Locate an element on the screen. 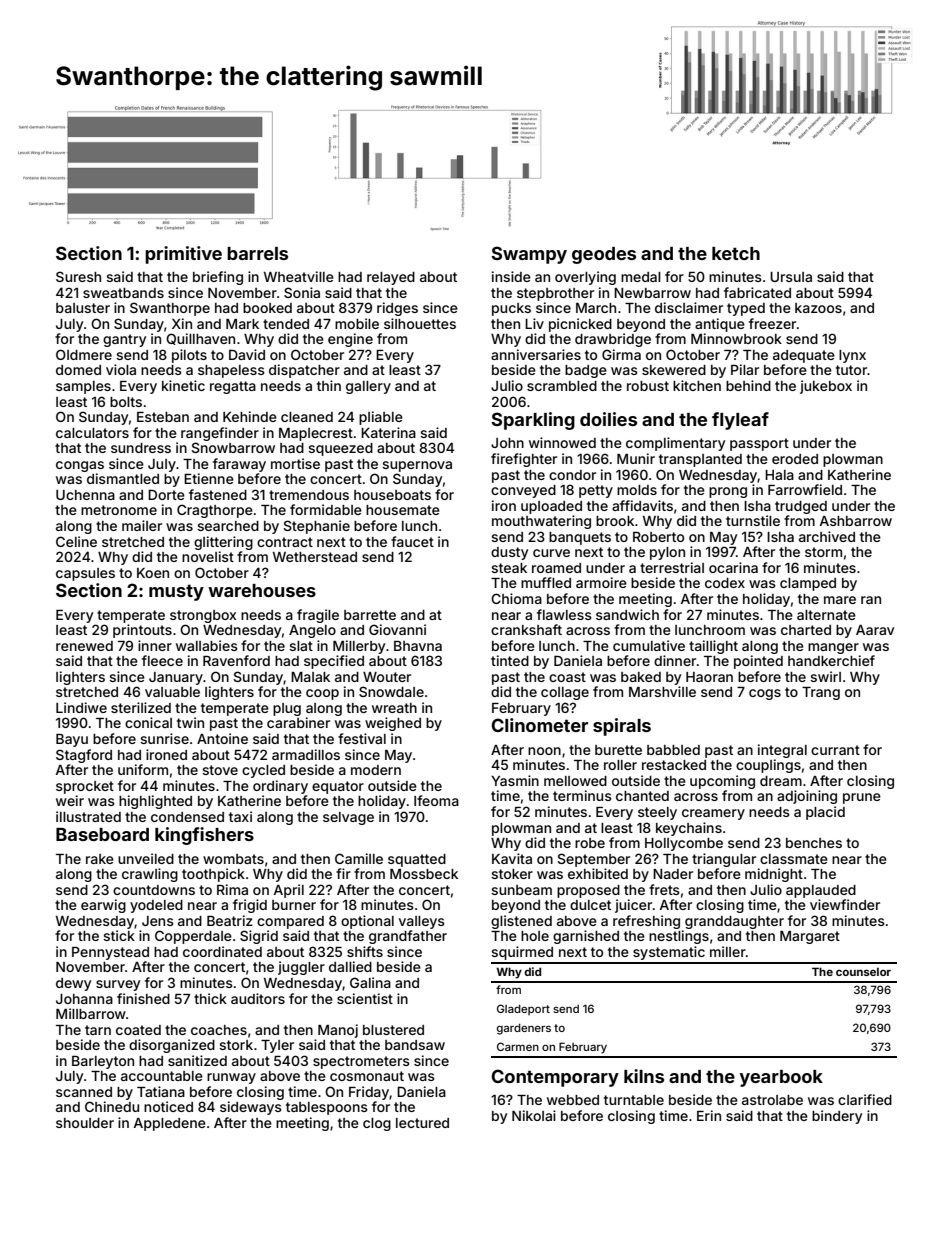  Ursula is located at coordinates (791, 277).
